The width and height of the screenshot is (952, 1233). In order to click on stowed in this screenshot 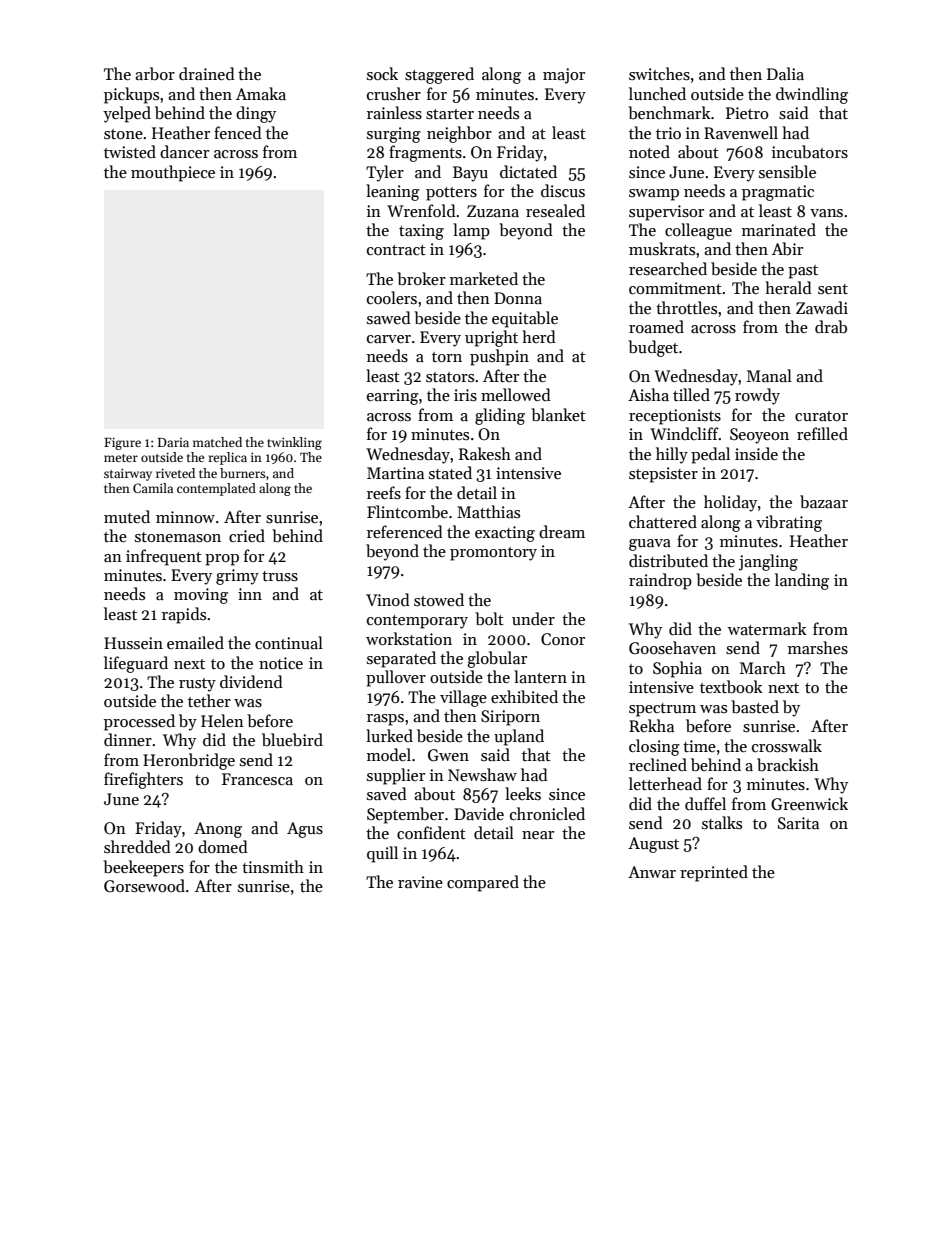, I will do `click(439, 599)`.
